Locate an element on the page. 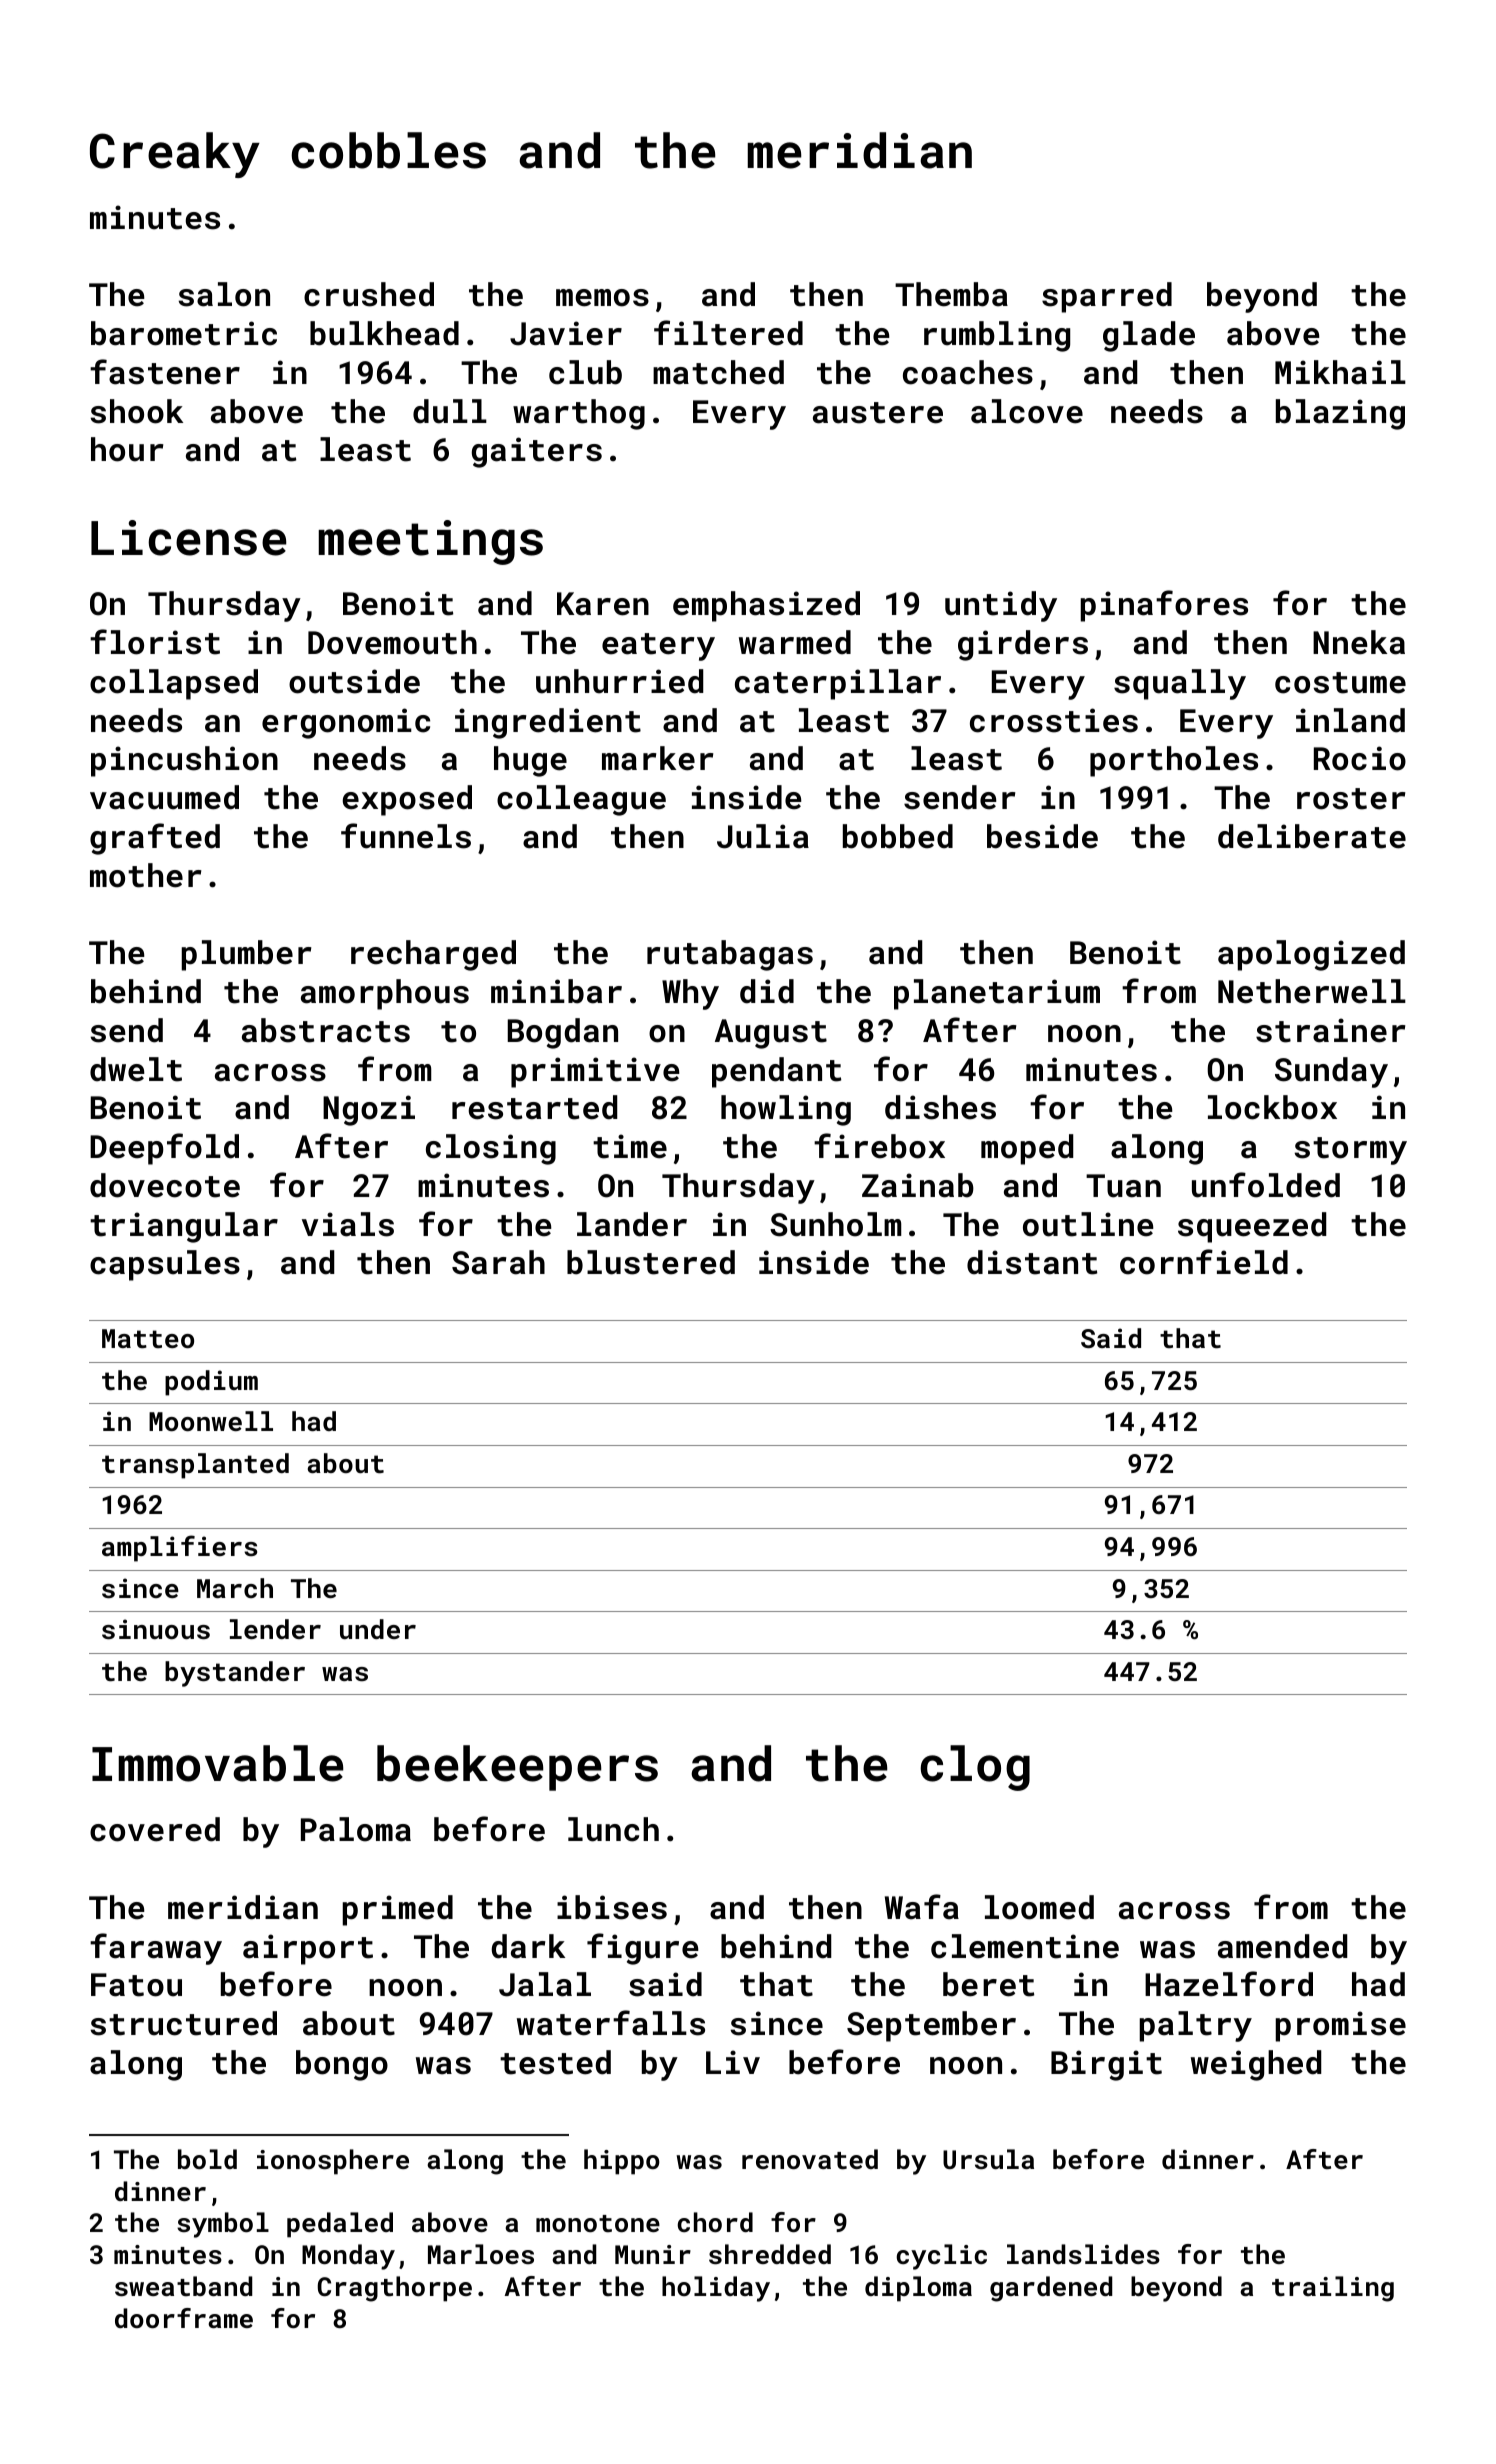 The width and height of the document is (1496, 2464). Themba is located at coordinates (951, 294).
